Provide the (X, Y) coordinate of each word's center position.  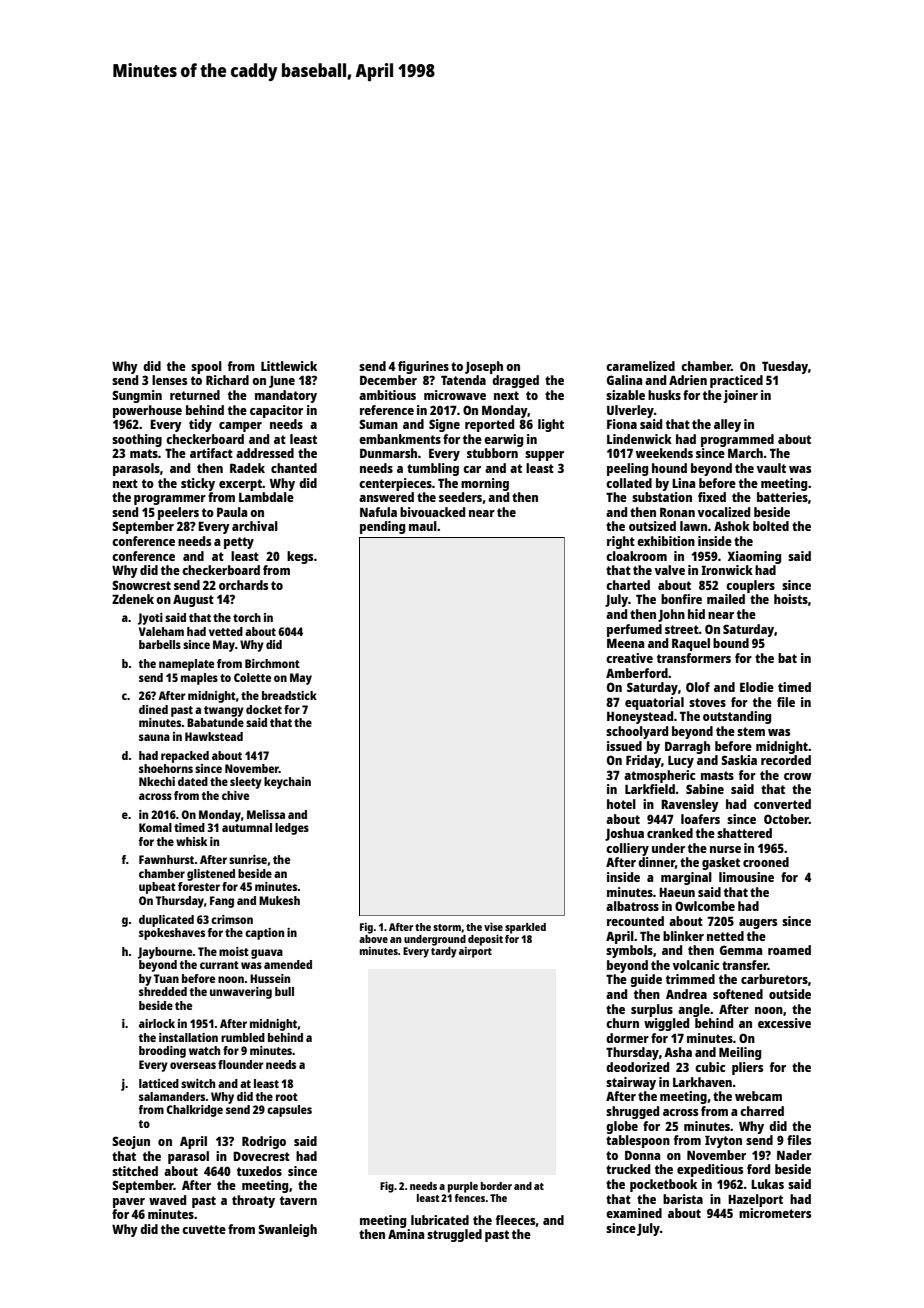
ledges (292, 829)
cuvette (204, 1229)
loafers (700, 819)
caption (264, 934)
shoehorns (166, 768)
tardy (444, 952)
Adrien (688, 380)
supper (544, 456)
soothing (137, 440)
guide (646, 980)
